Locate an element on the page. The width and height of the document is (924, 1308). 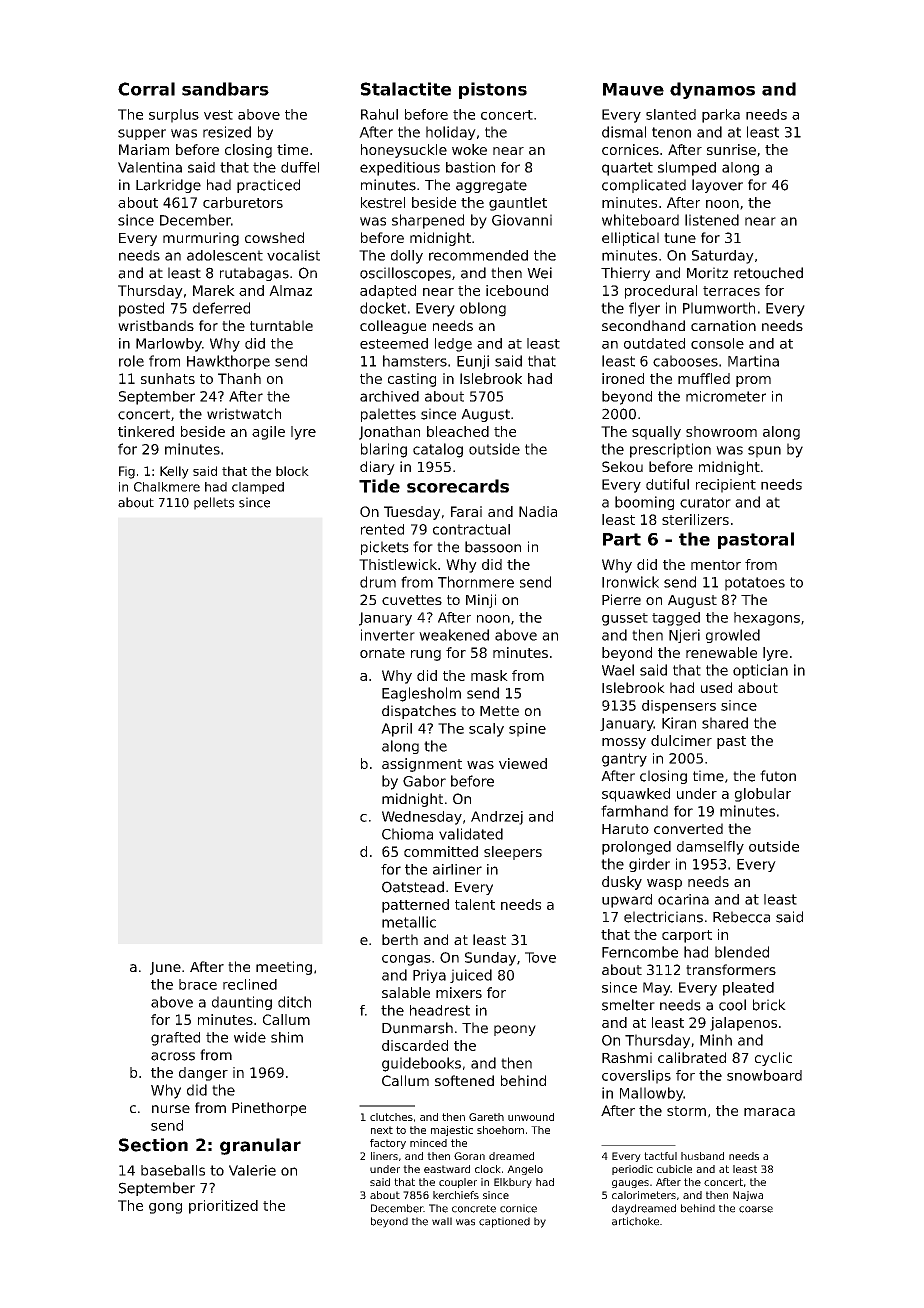
Gareth is located at coordinates (486, 1117).
